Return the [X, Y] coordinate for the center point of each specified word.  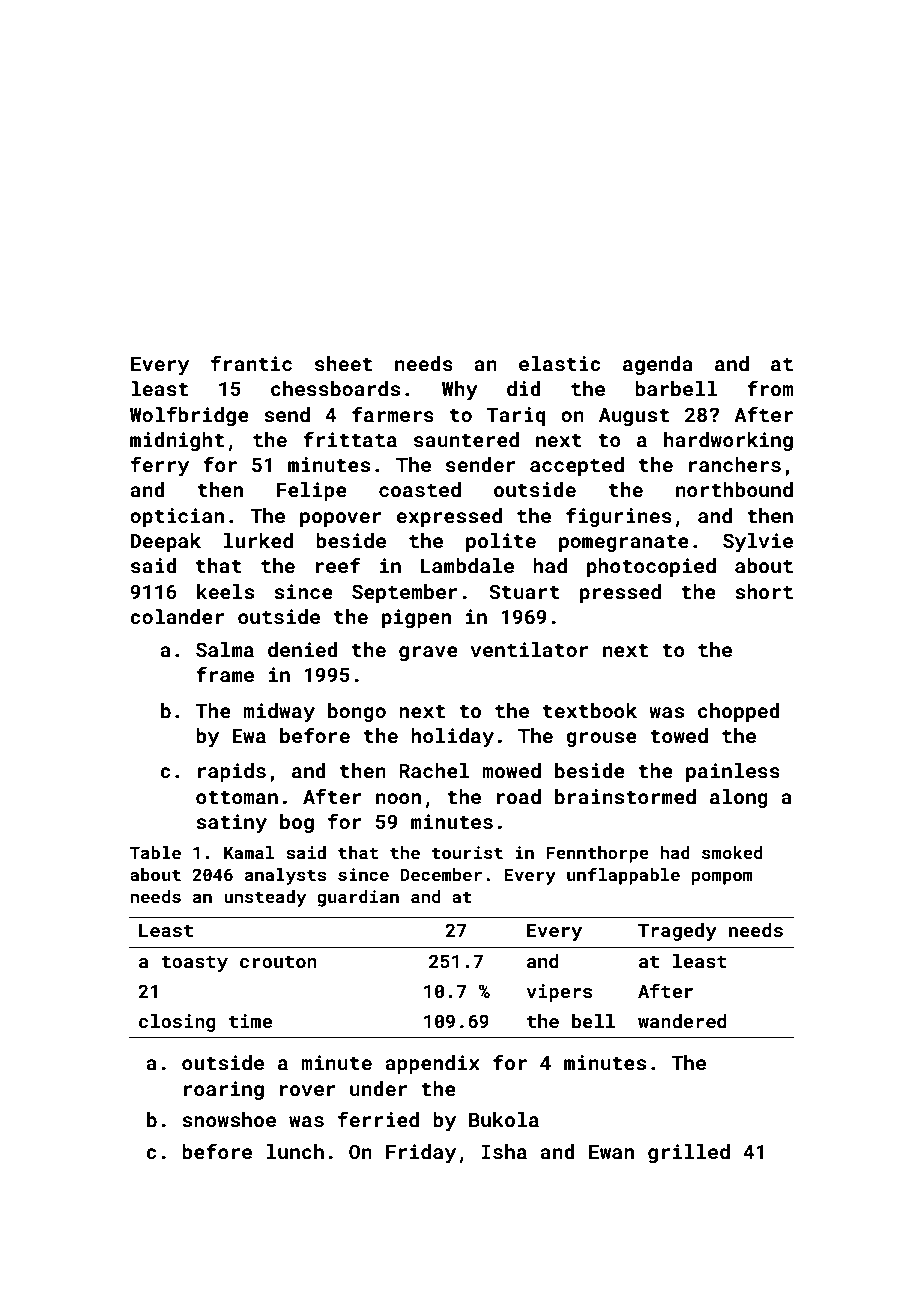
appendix [432, 1064]
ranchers [735, 464]
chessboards [335, 388]
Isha [504, 1151]
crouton [278, 961]
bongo [357, 712]
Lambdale [467, 565]
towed [679, 735]
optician [177, 517]
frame [225, 674]
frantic [251, 363]
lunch [295, 1151]
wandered [682, 1021]
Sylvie [758, 542]
